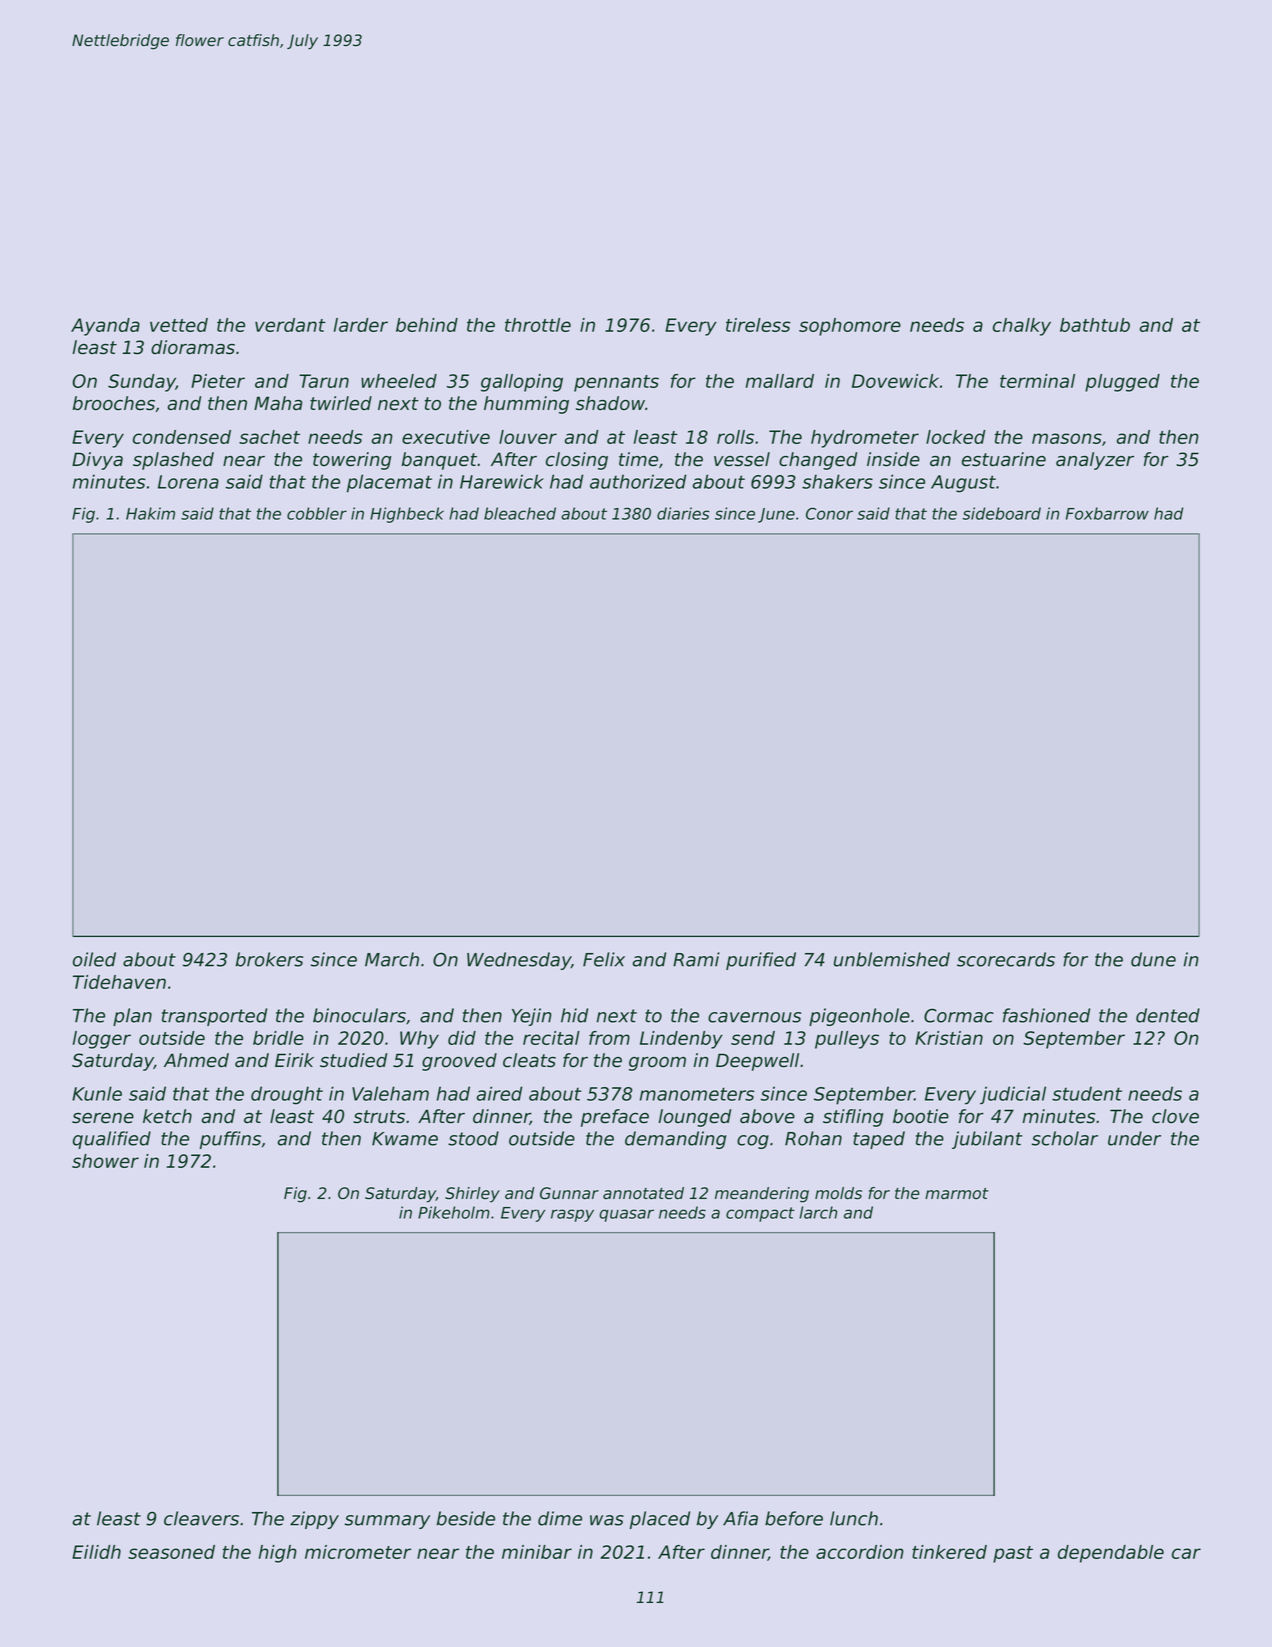 Image resolution: width=1272 pixels, height=1647 pixels. I want to click on past, so click(1013, 1554).
